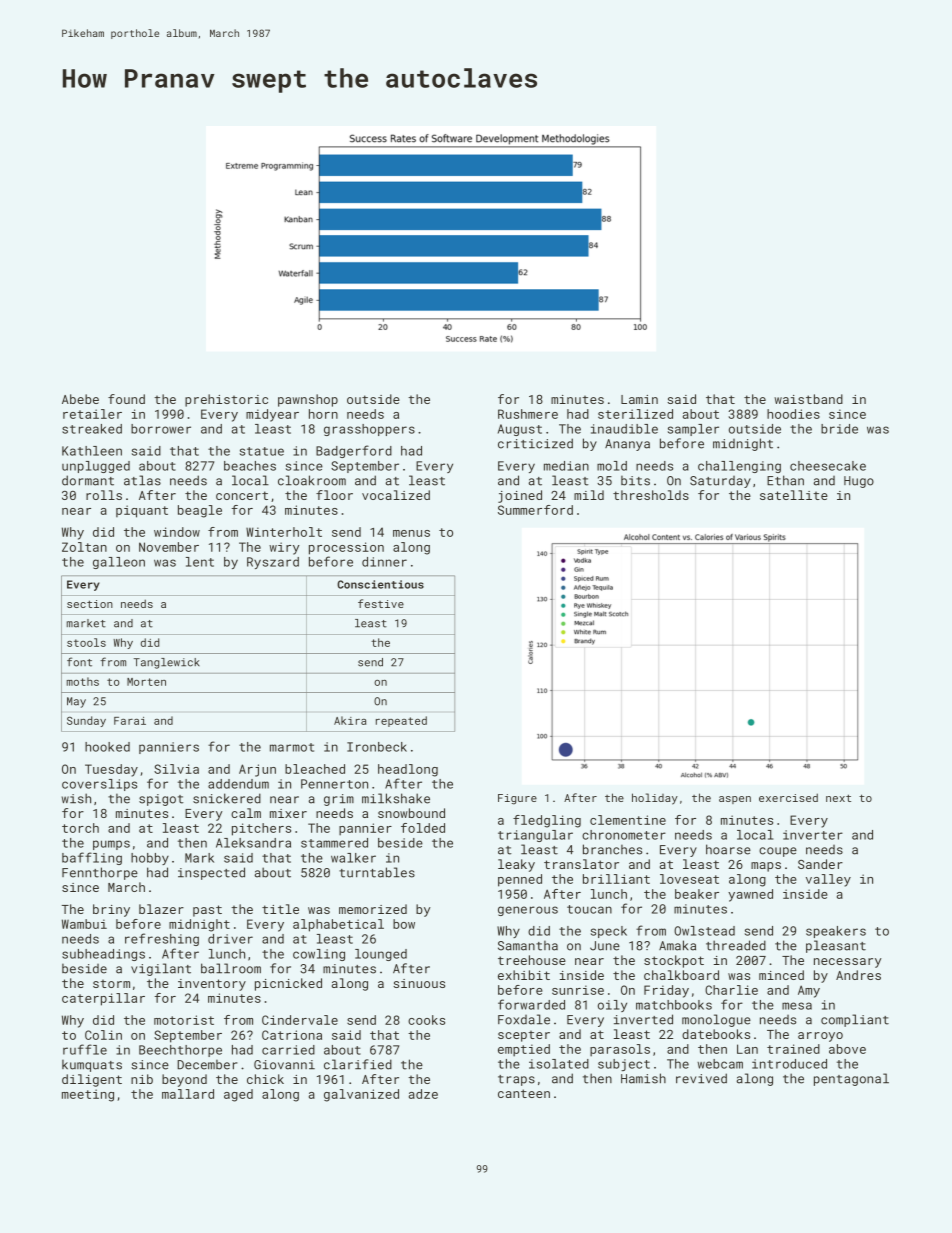  I want to click on blazer, so click(161, 909).
